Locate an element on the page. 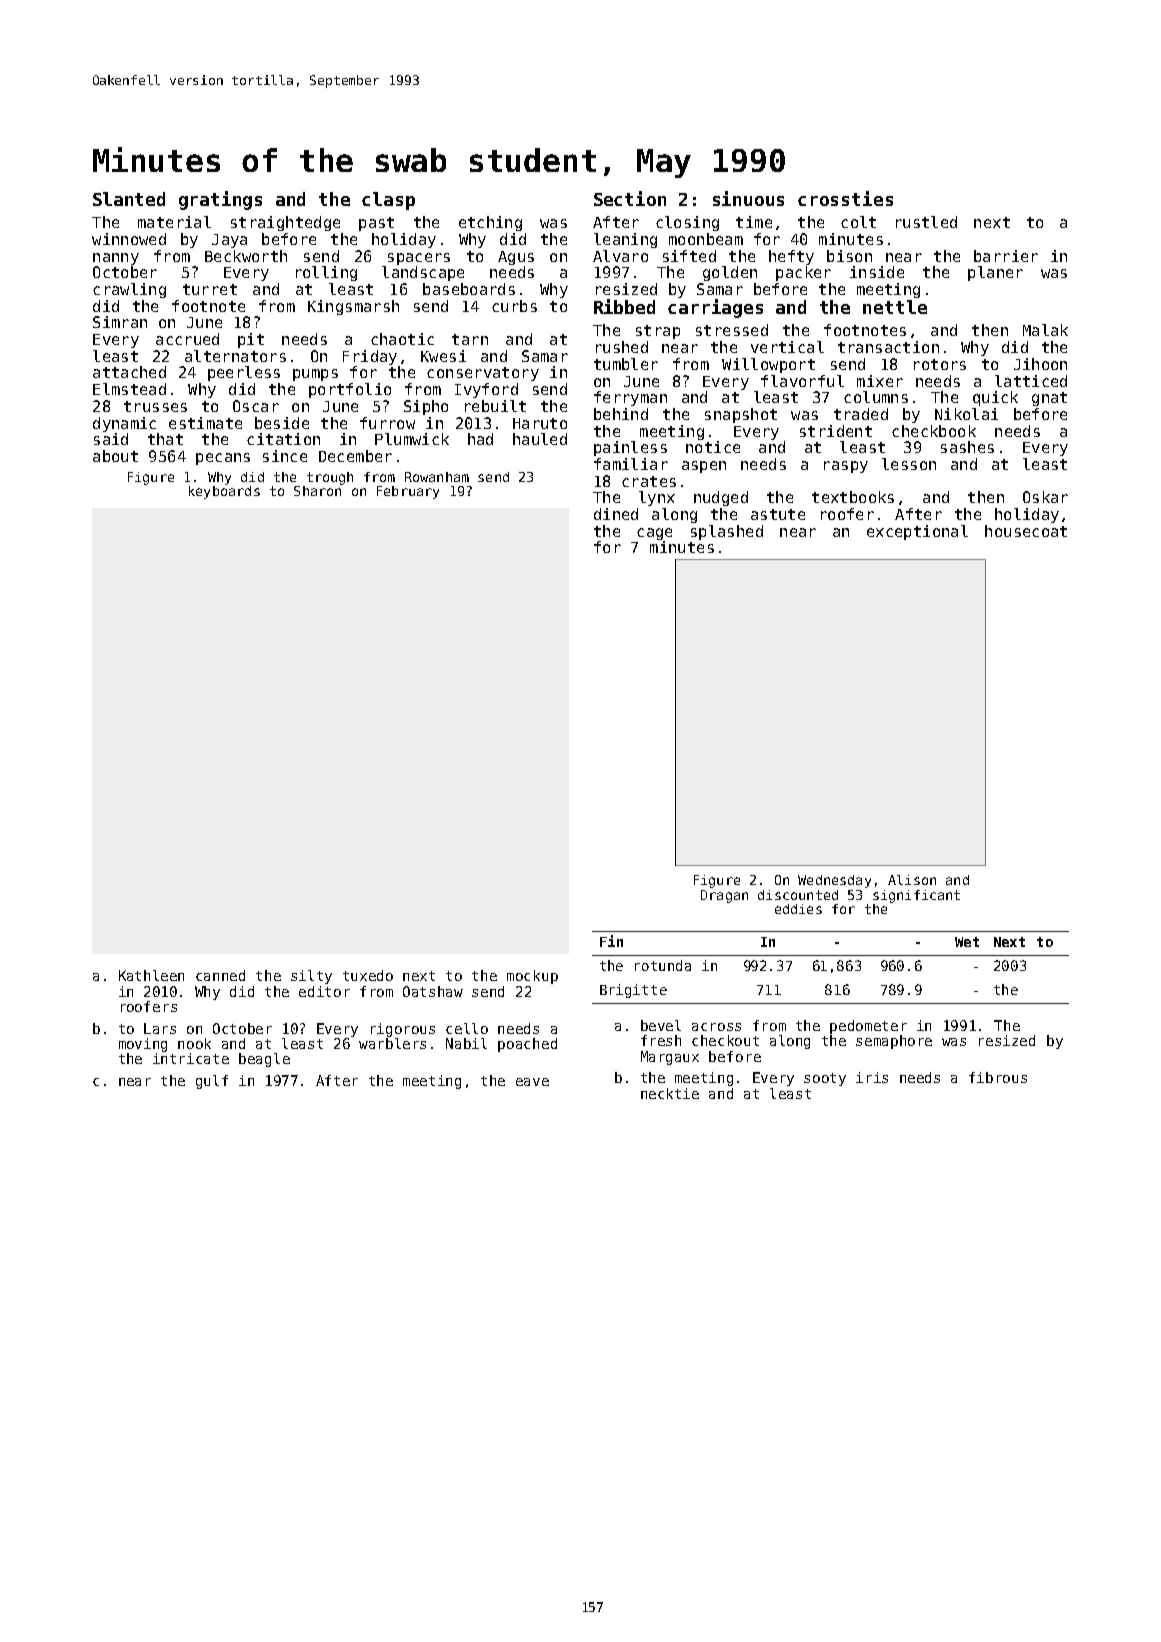 This image has height=1642, width=1161. pecans is located at coordinates (223, 459).
